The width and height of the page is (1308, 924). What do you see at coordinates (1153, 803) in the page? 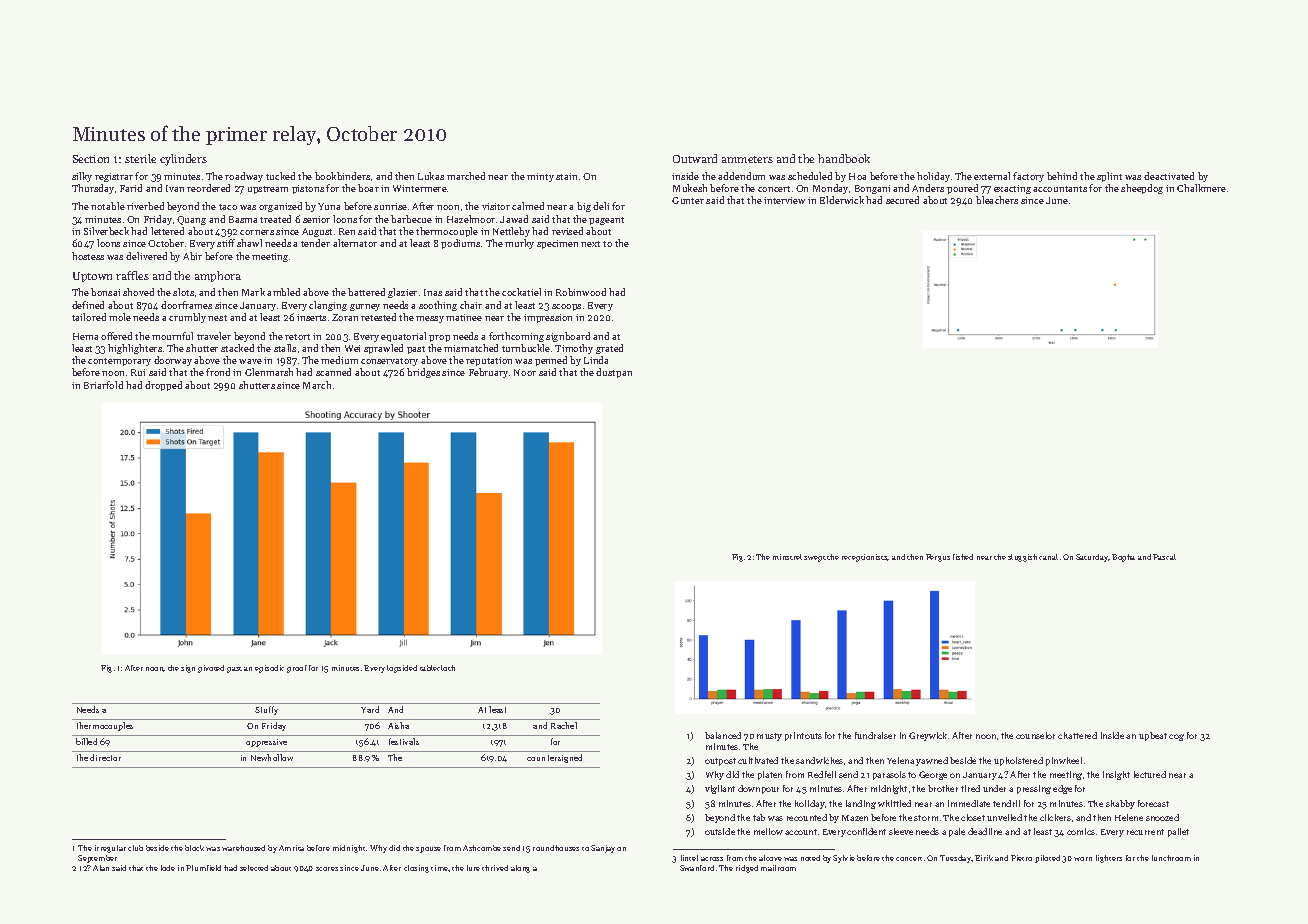
I see `forecast` at bounding box center [1153, 803].
